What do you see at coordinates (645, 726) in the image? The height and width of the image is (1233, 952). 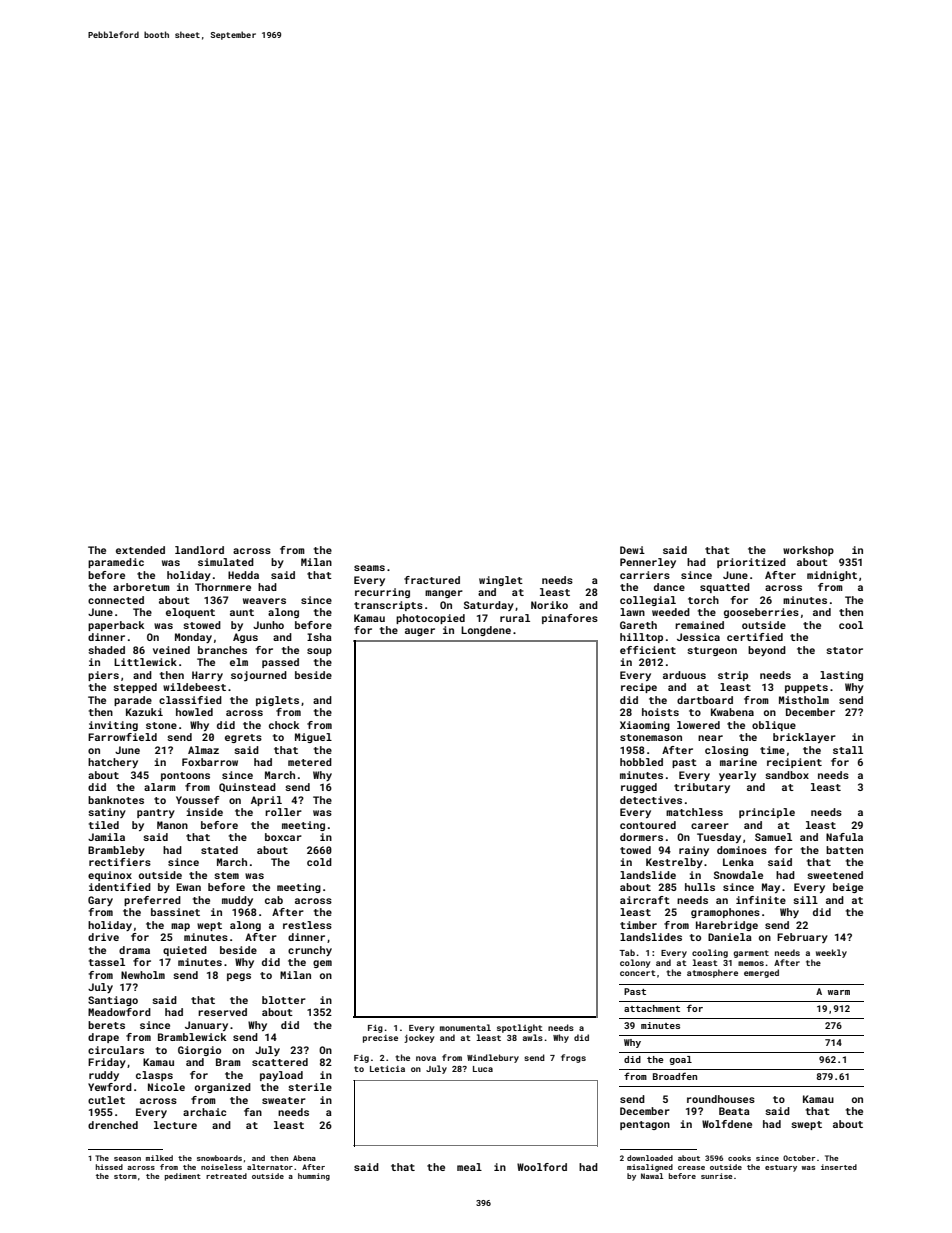 I see `Xiaoming` at bounding box center [645, 726].
